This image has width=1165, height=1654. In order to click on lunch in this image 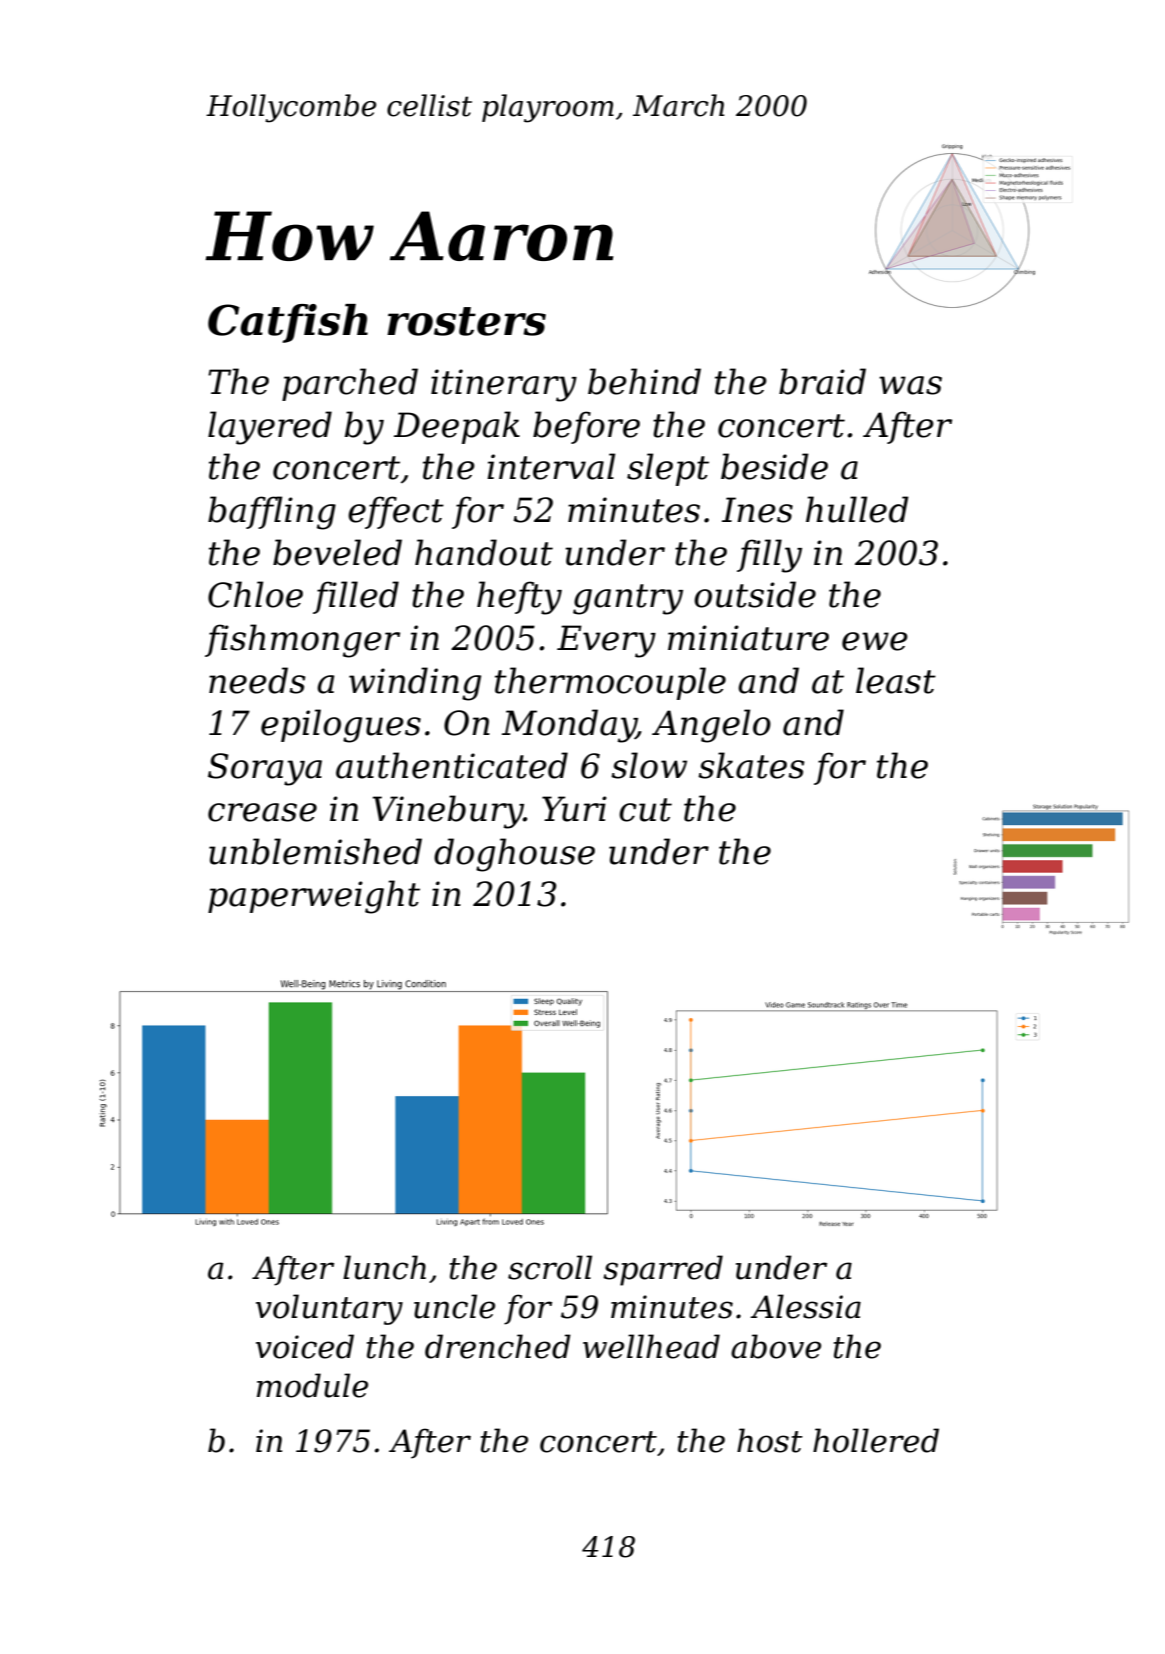, I will do `click(384, 1267)`.
